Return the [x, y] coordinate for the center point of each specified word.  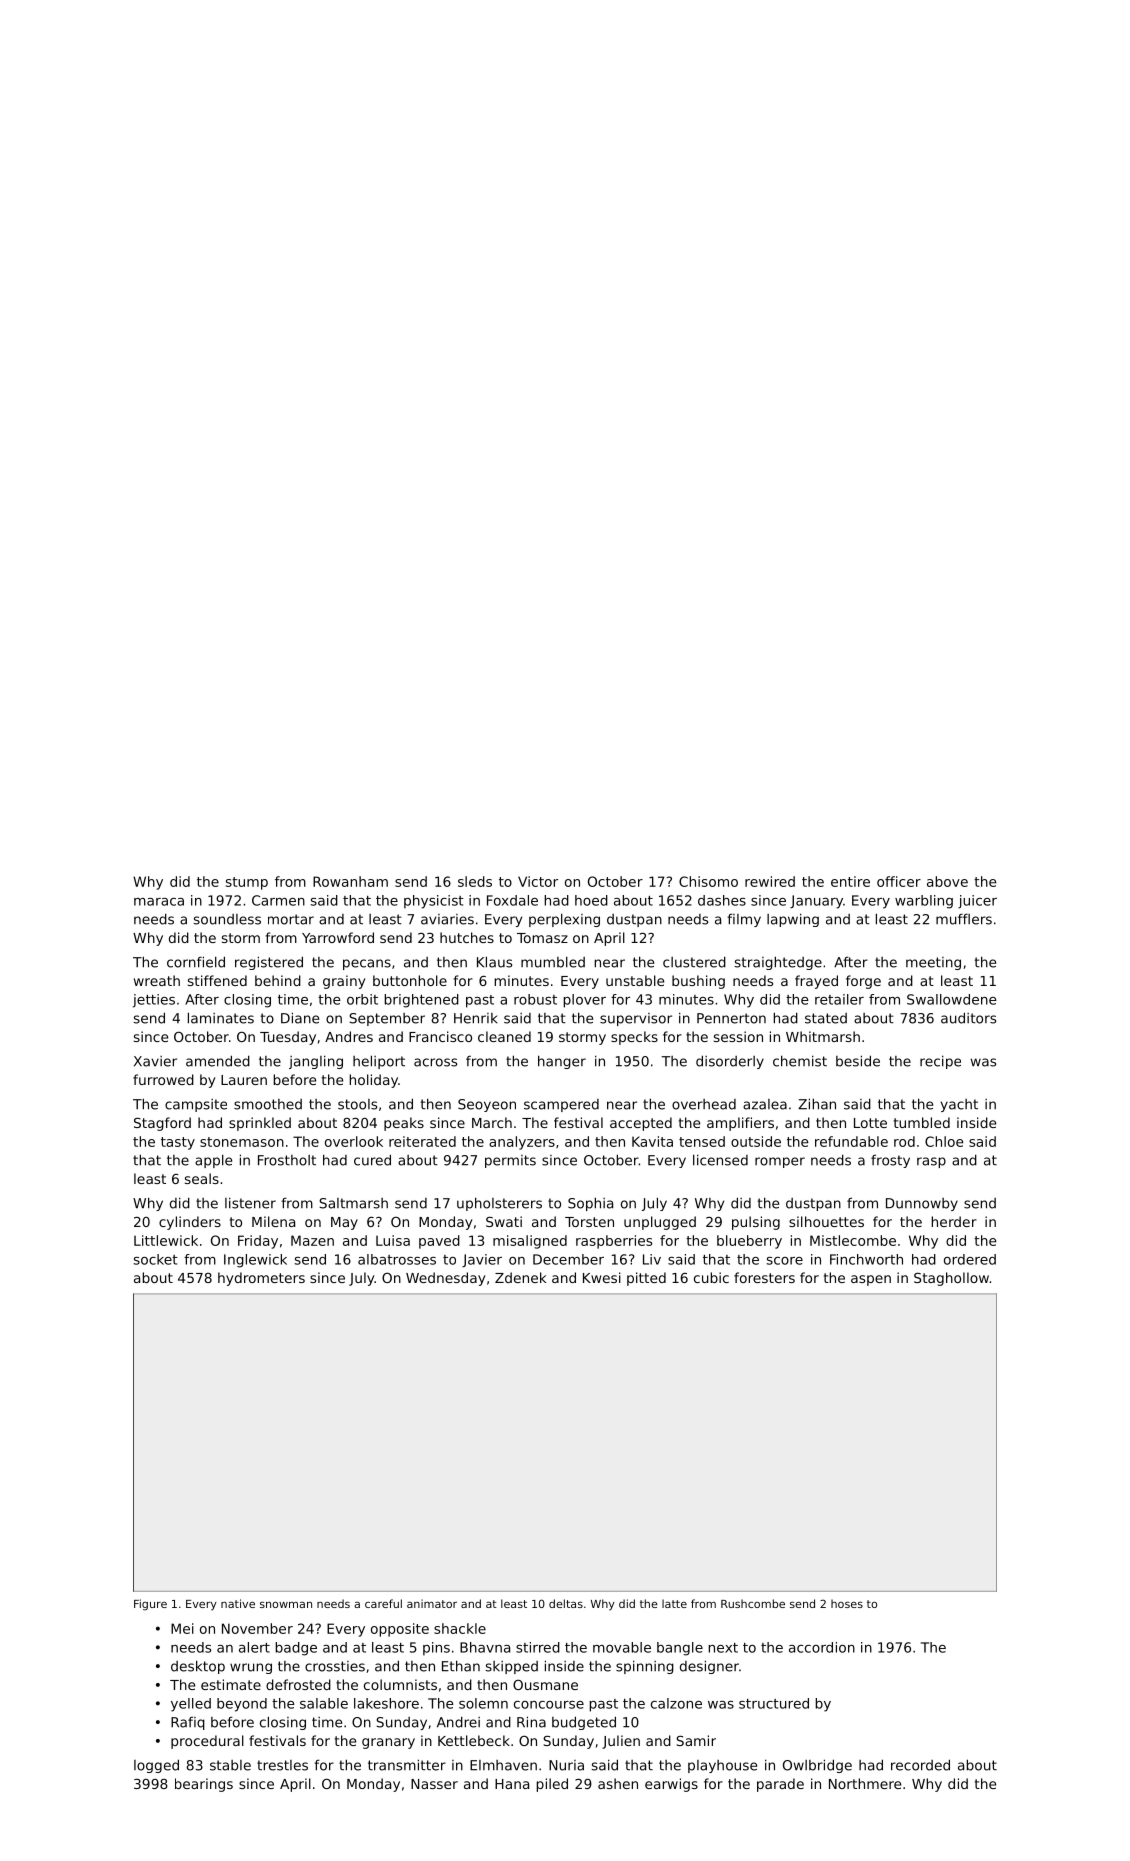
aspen [871, 1280]
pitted [646, 1279]
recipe [940, 1062]
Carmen [278, 900]
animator [432, 1603]
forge [863, 982]
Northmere [865, 1783]
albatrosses [397, 1259]
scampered [561, 1105]
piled [552, 1785]
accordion [822, 1647]
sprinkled [260, 1124]
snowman [286, 1604]
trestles [282, 1765]
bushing [698, 982]
